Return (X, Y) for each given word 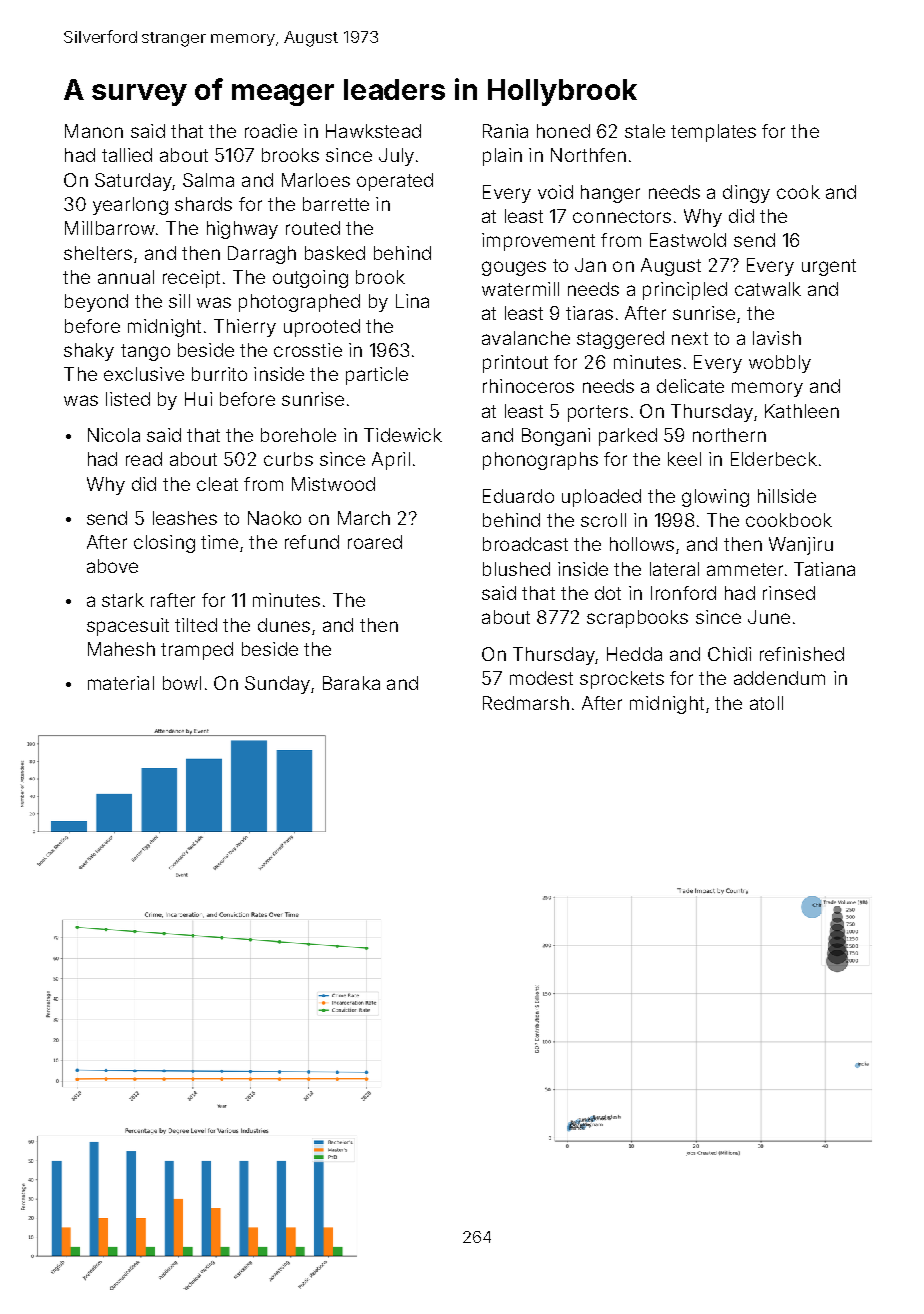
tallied (127, 155)
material (121, 683)
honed (563, 131)
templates (713, 133)
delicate (690, 386)
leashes (185, 518)
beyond (96, 303)
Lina (412, 301)
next (690, 338)
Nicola (114, 435)
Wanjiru (801, 546)
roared (375, 542)
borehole (298, 435)
